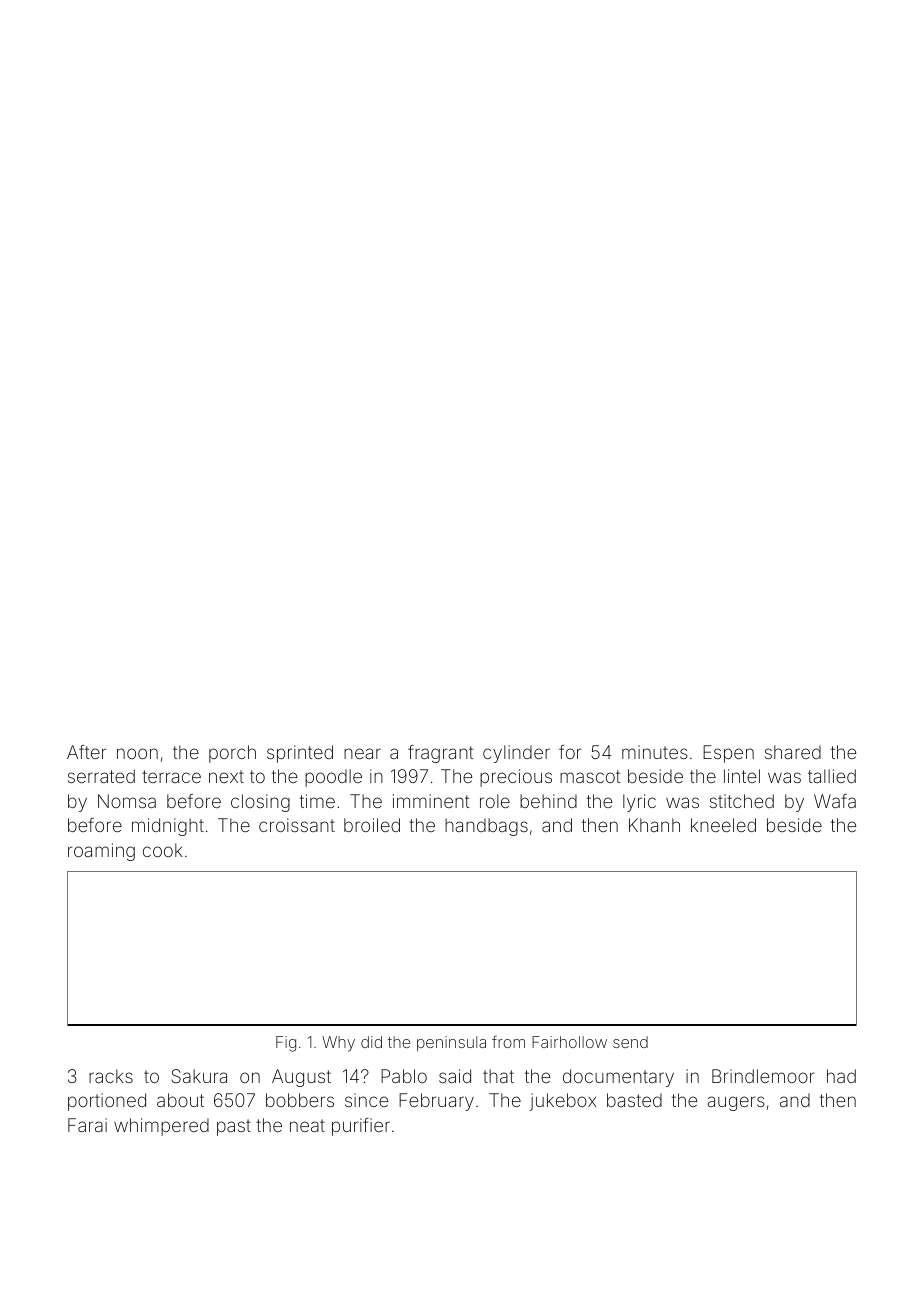 This image has height=1311, width=924. I want to click on Pablo, so click(404, 1076).
